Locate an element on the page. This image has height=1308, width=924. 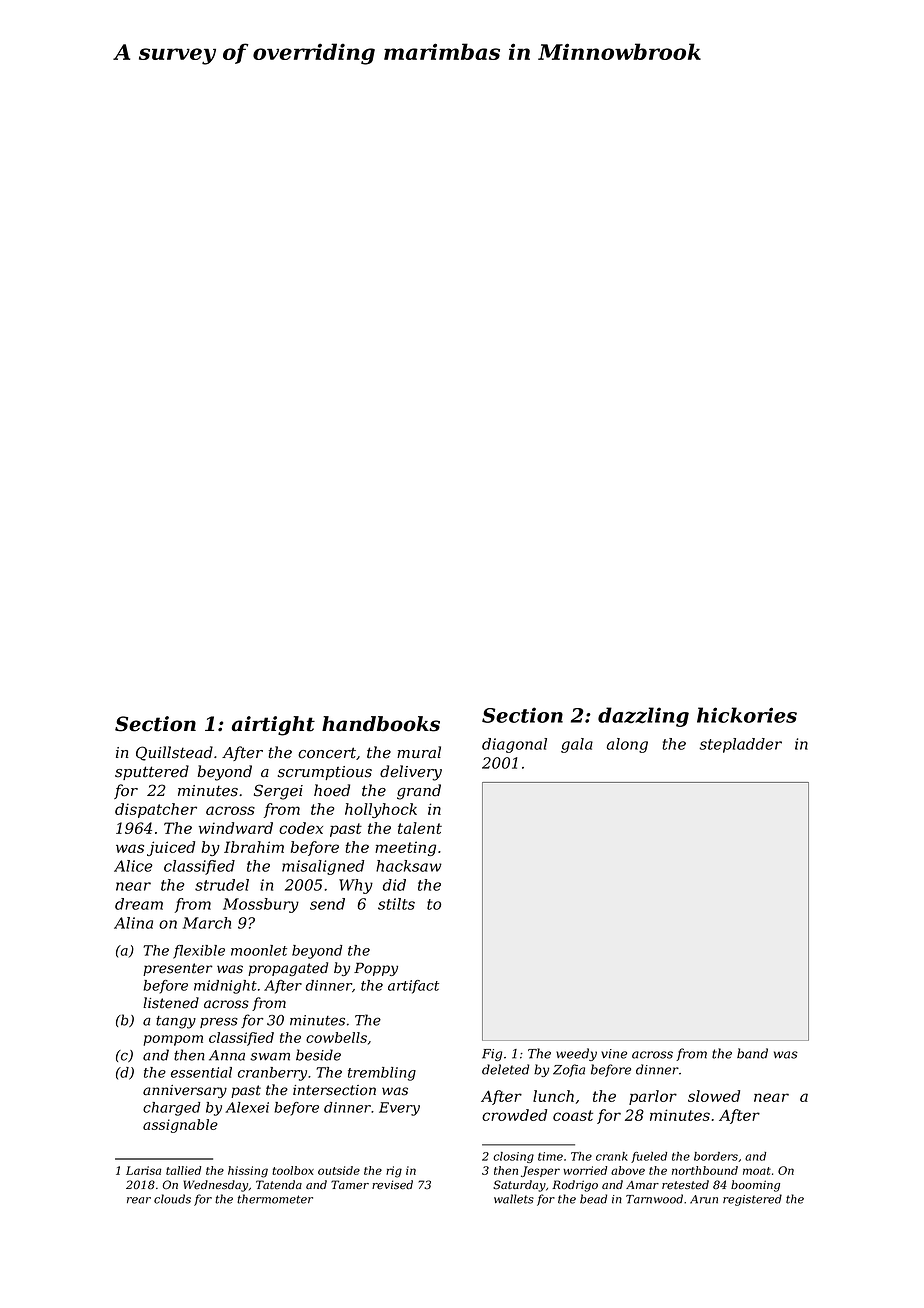
midnight is located at coordinates (225, 987).
